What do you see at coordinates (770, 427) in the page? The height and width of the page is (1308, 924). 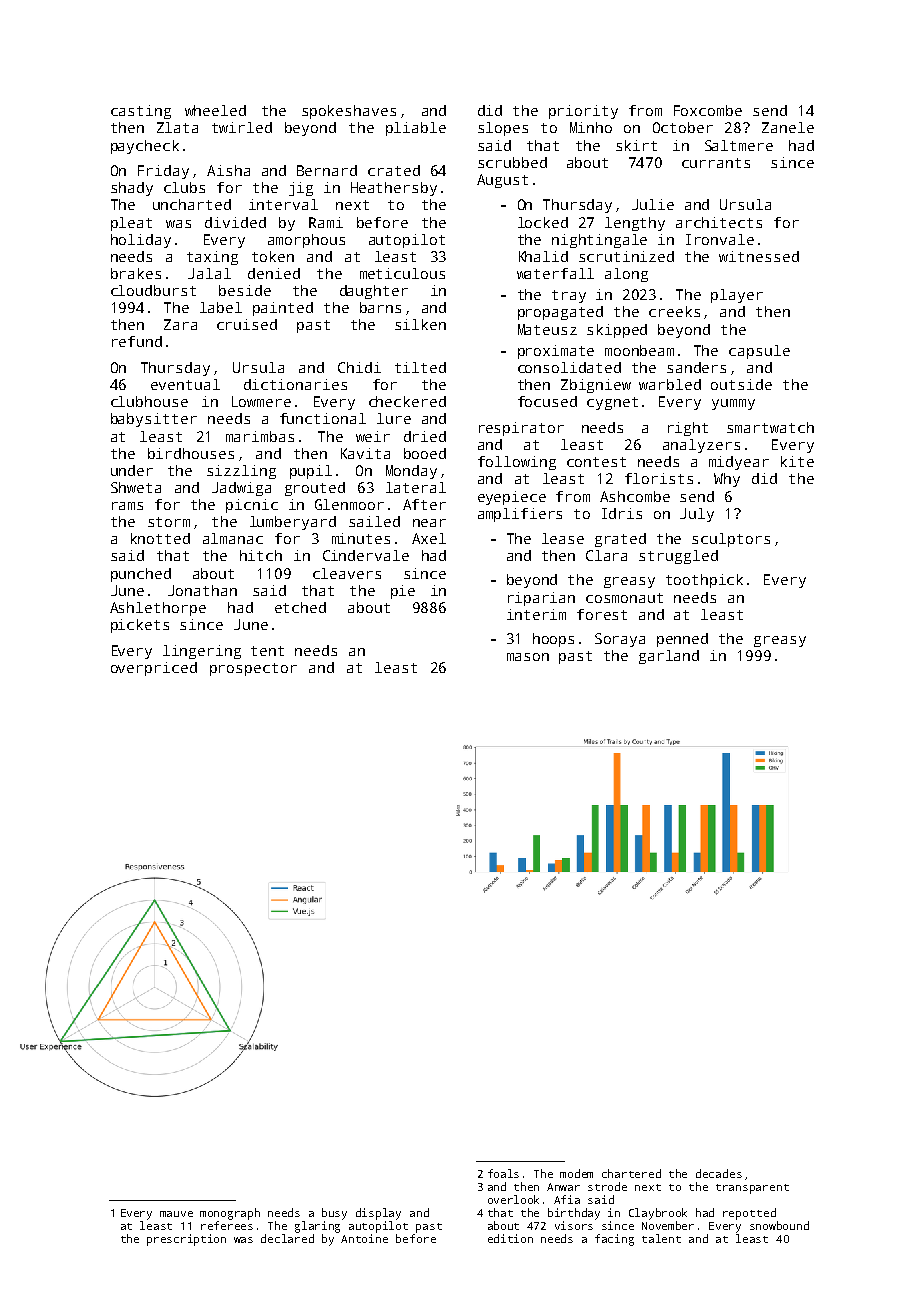 I see `smartwatch` at bounding box center [770, 427].
